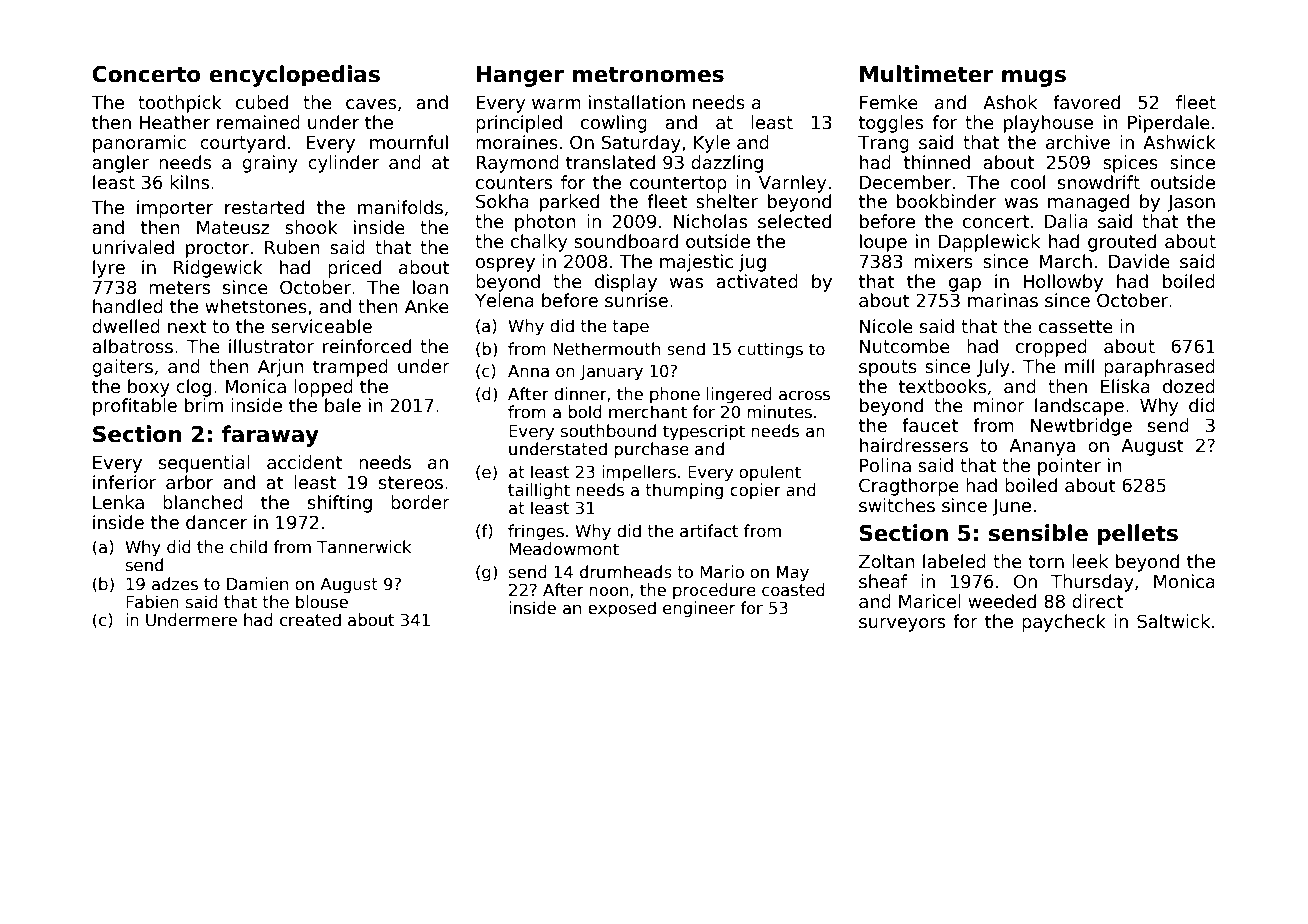 Image resolution: width=1308 pixels, height=924 pixels. Describe the element at coordinates (545, 223) in the document. I see `photon` at that location.
